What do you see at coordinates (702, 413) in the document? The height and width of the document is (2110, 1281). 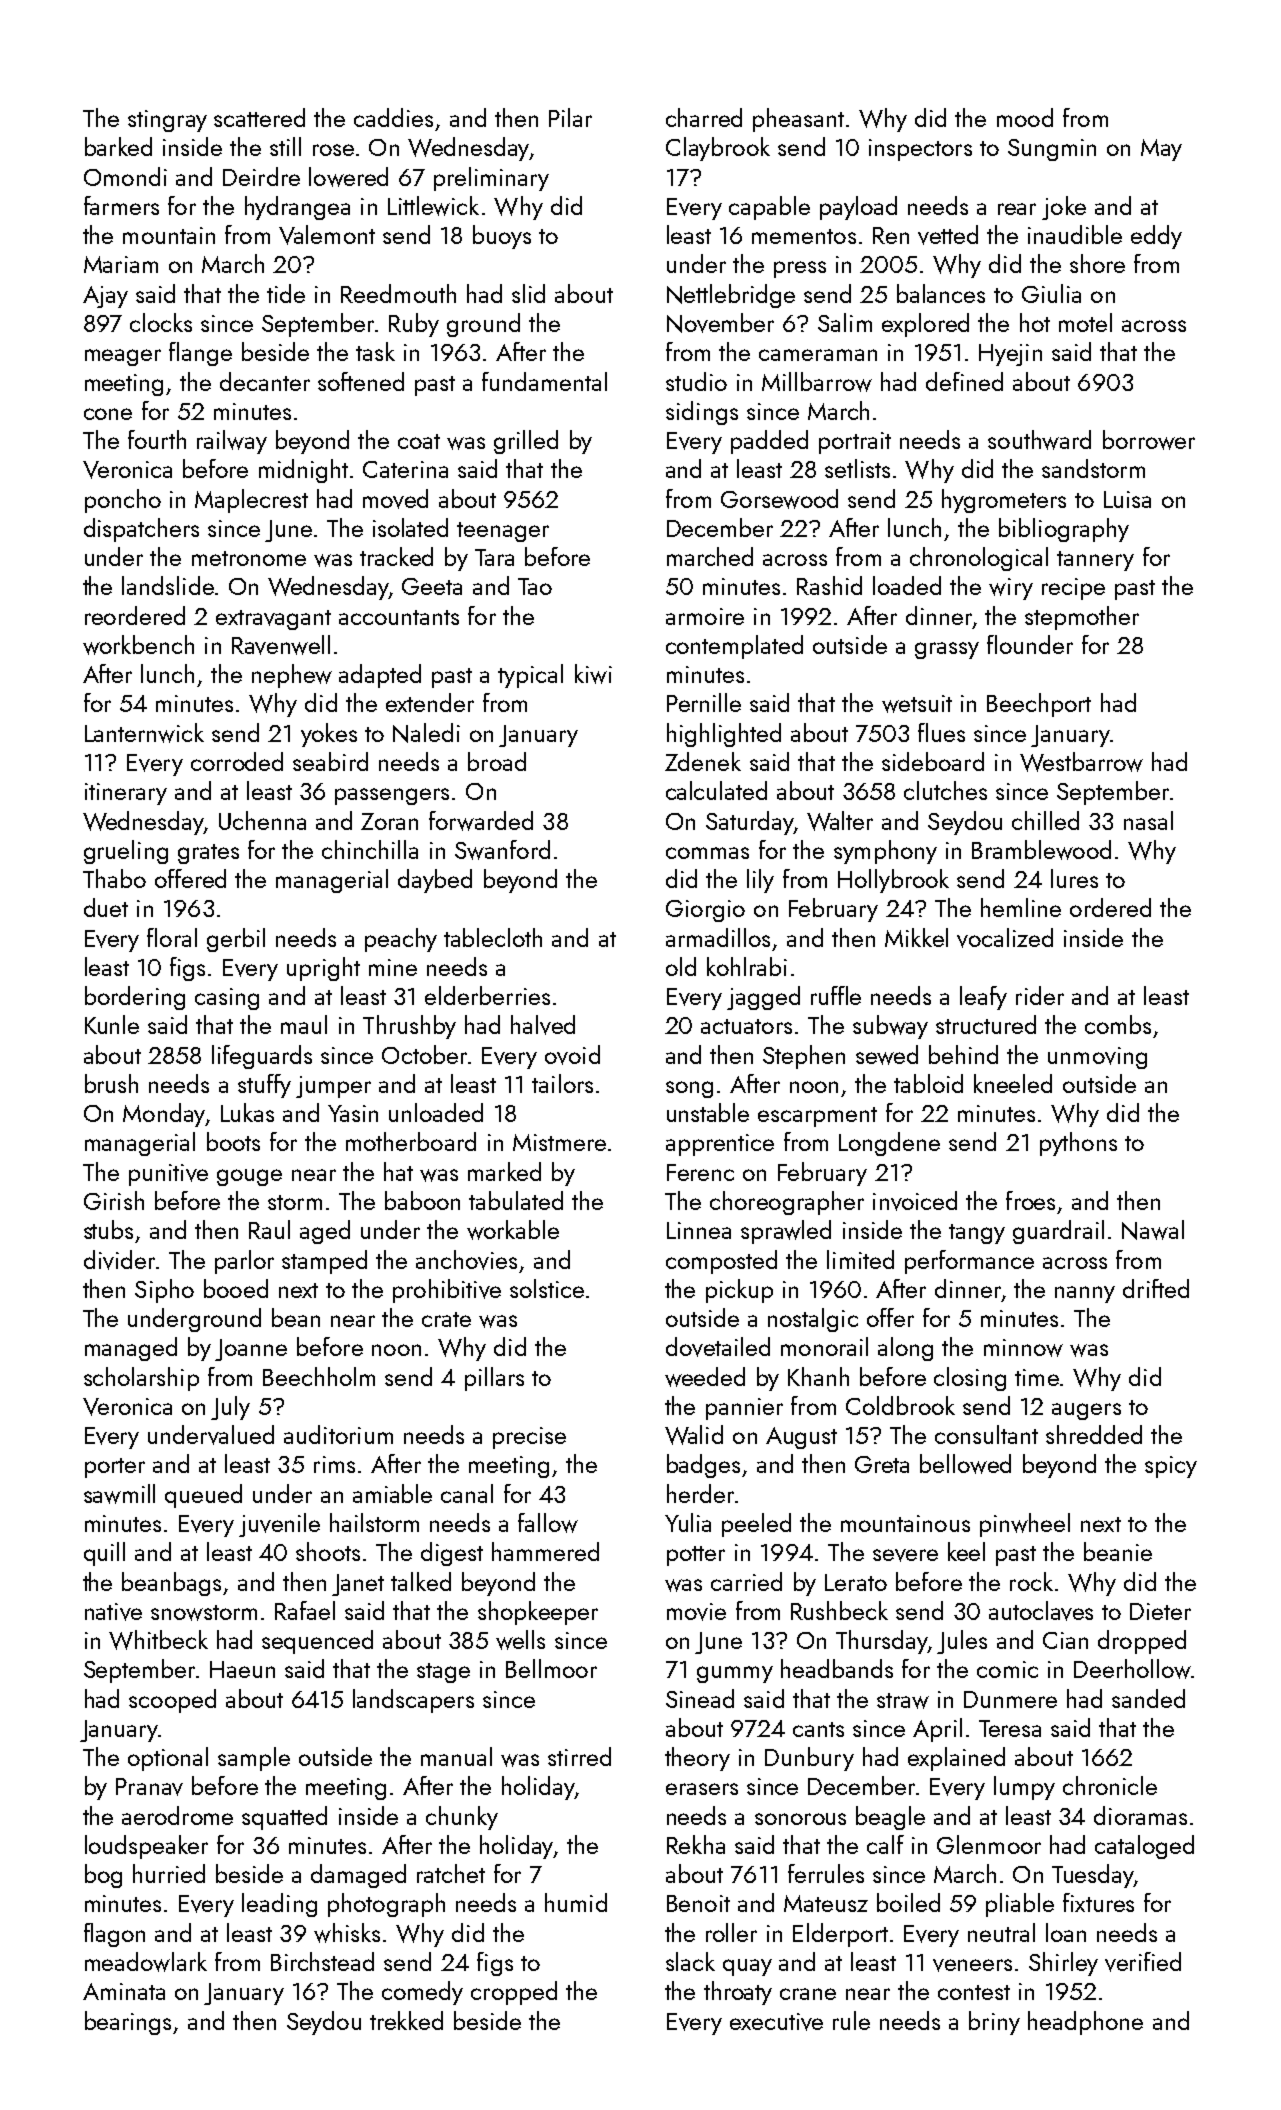 I see `sidings` at bounding box center [702, 413].
